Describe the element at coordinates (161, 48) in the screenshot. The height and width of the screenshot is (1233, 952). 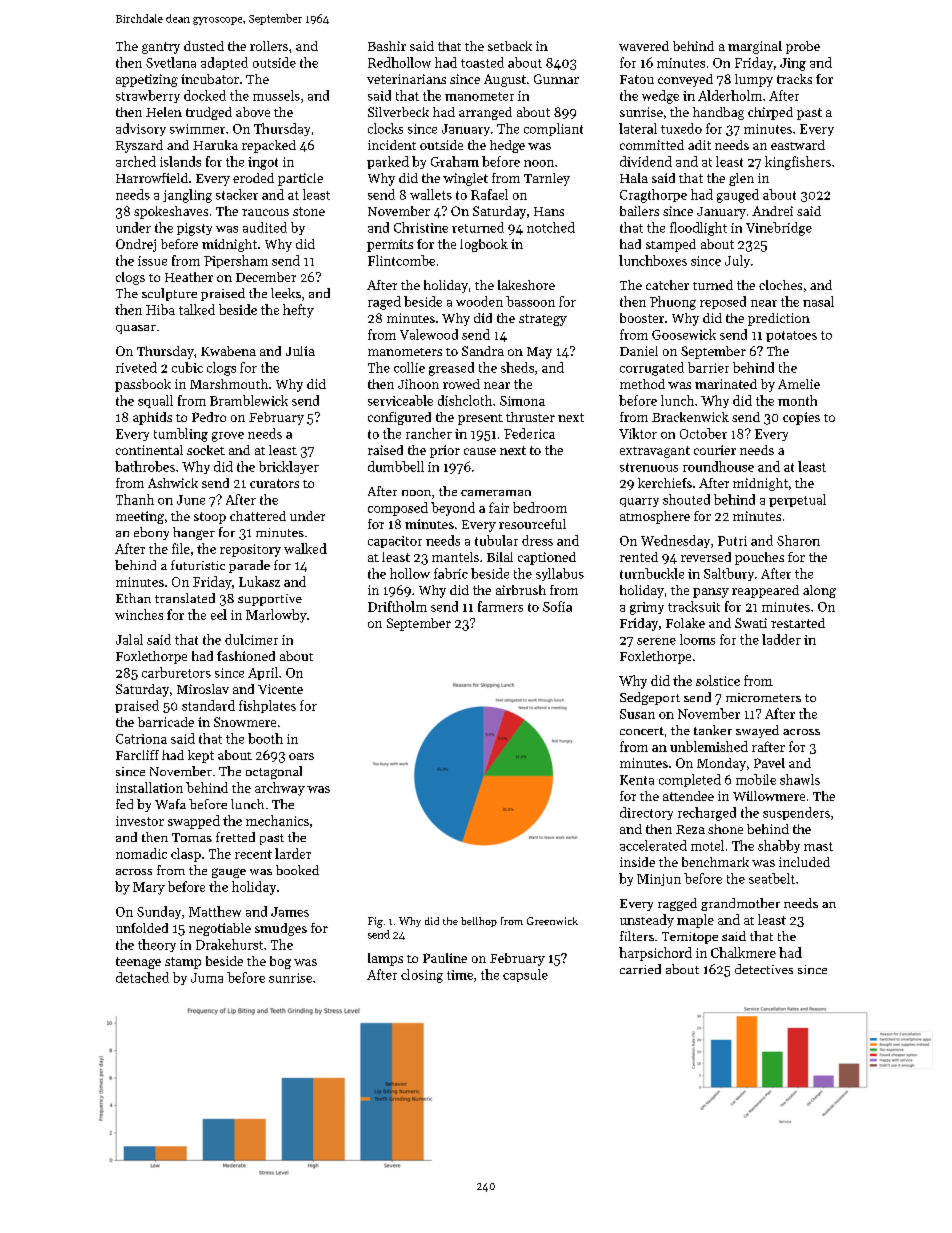
I see `gantry` at that location.
